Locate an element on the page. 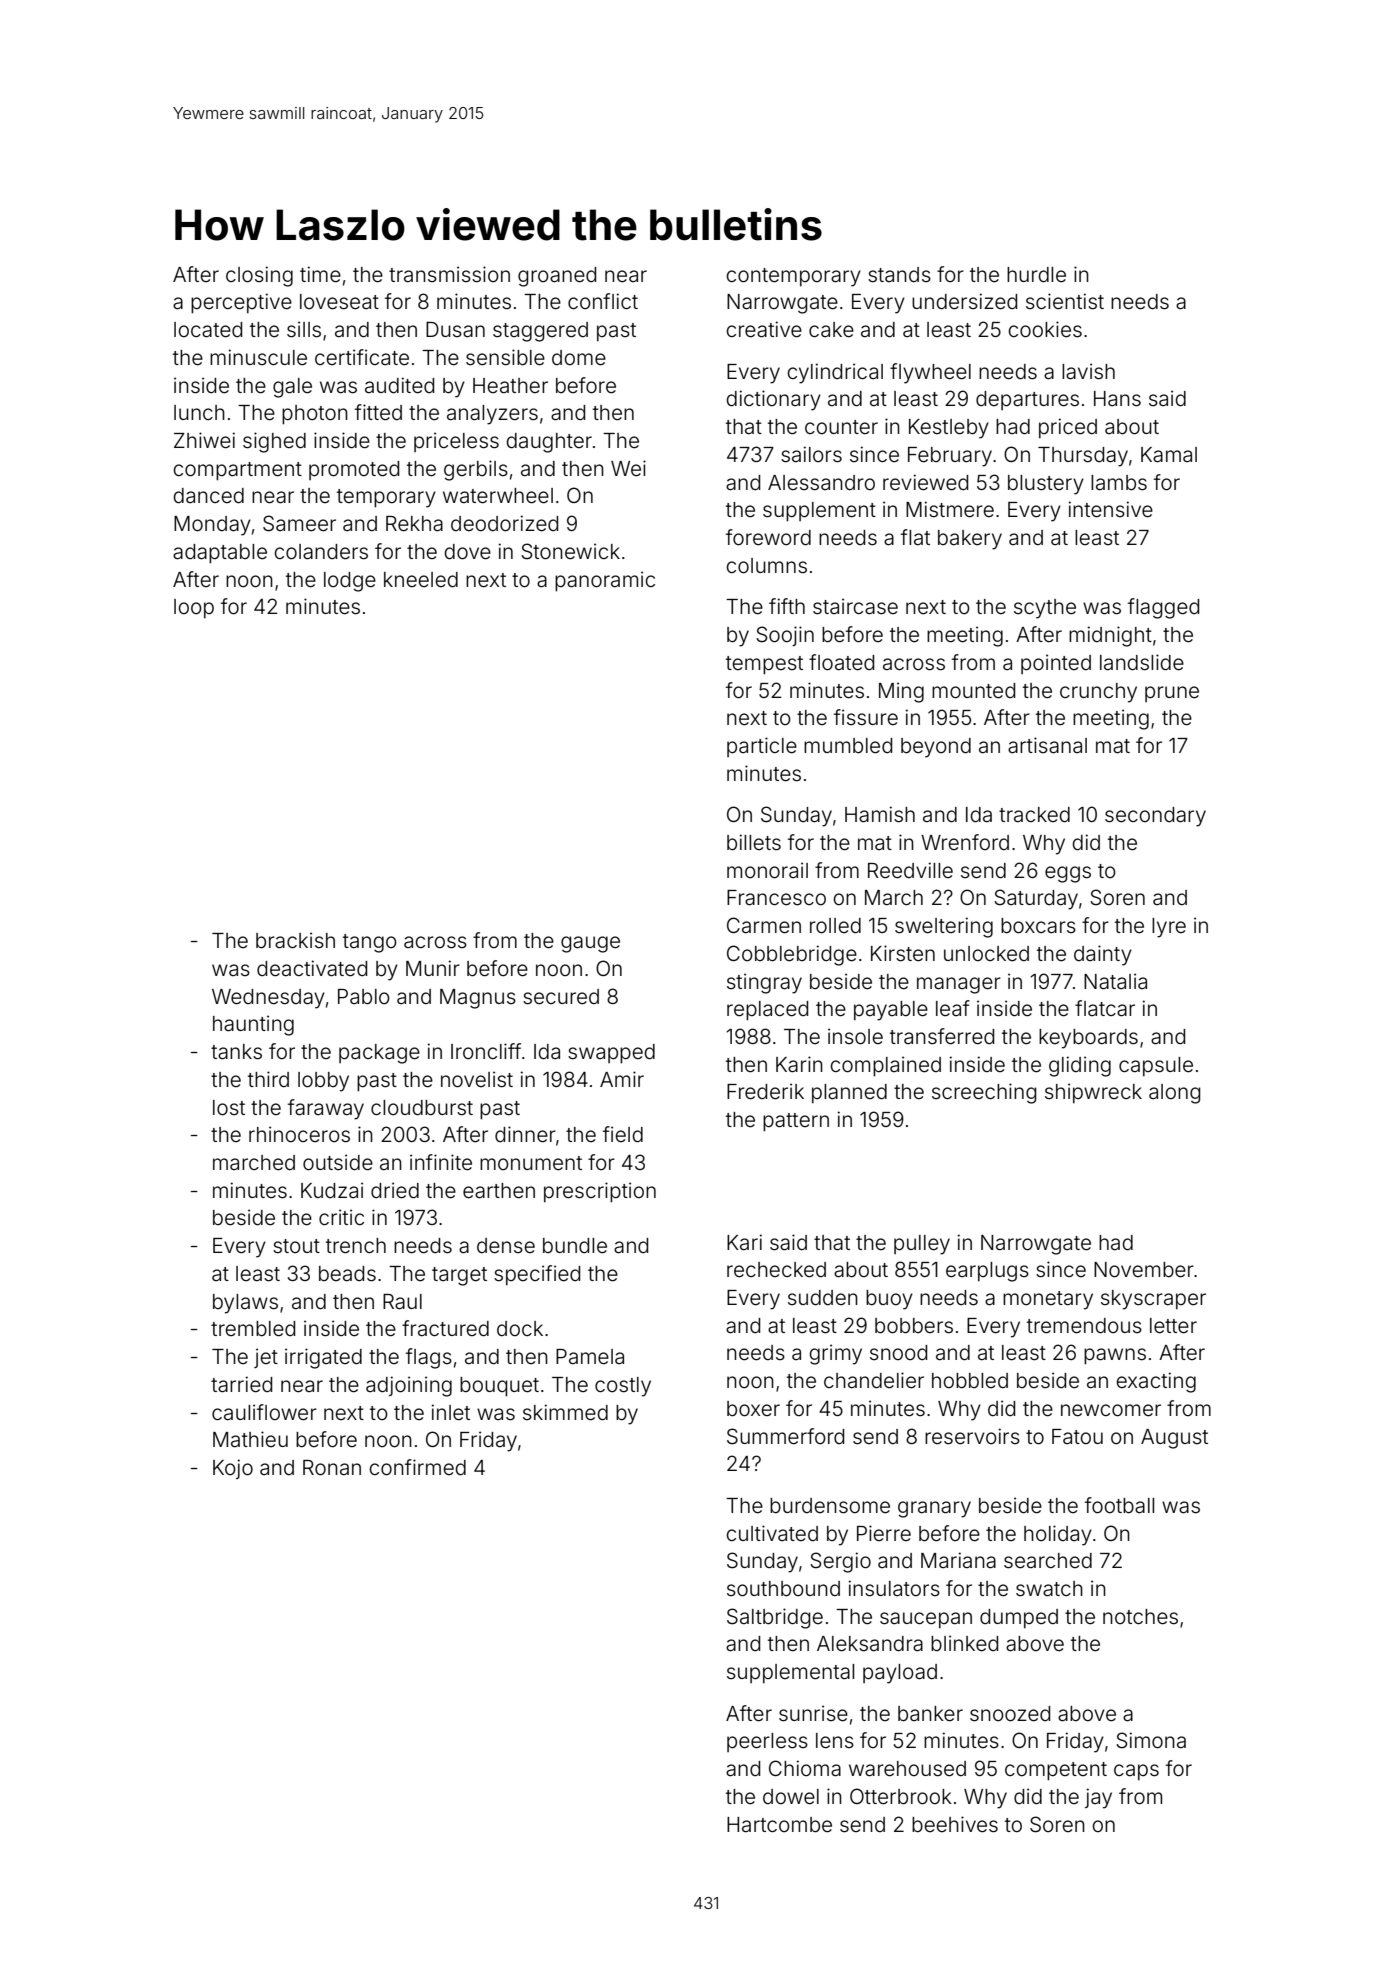 This page has height=1969, width=1386. Hartcombe is located at coordinates (779, 1825).
